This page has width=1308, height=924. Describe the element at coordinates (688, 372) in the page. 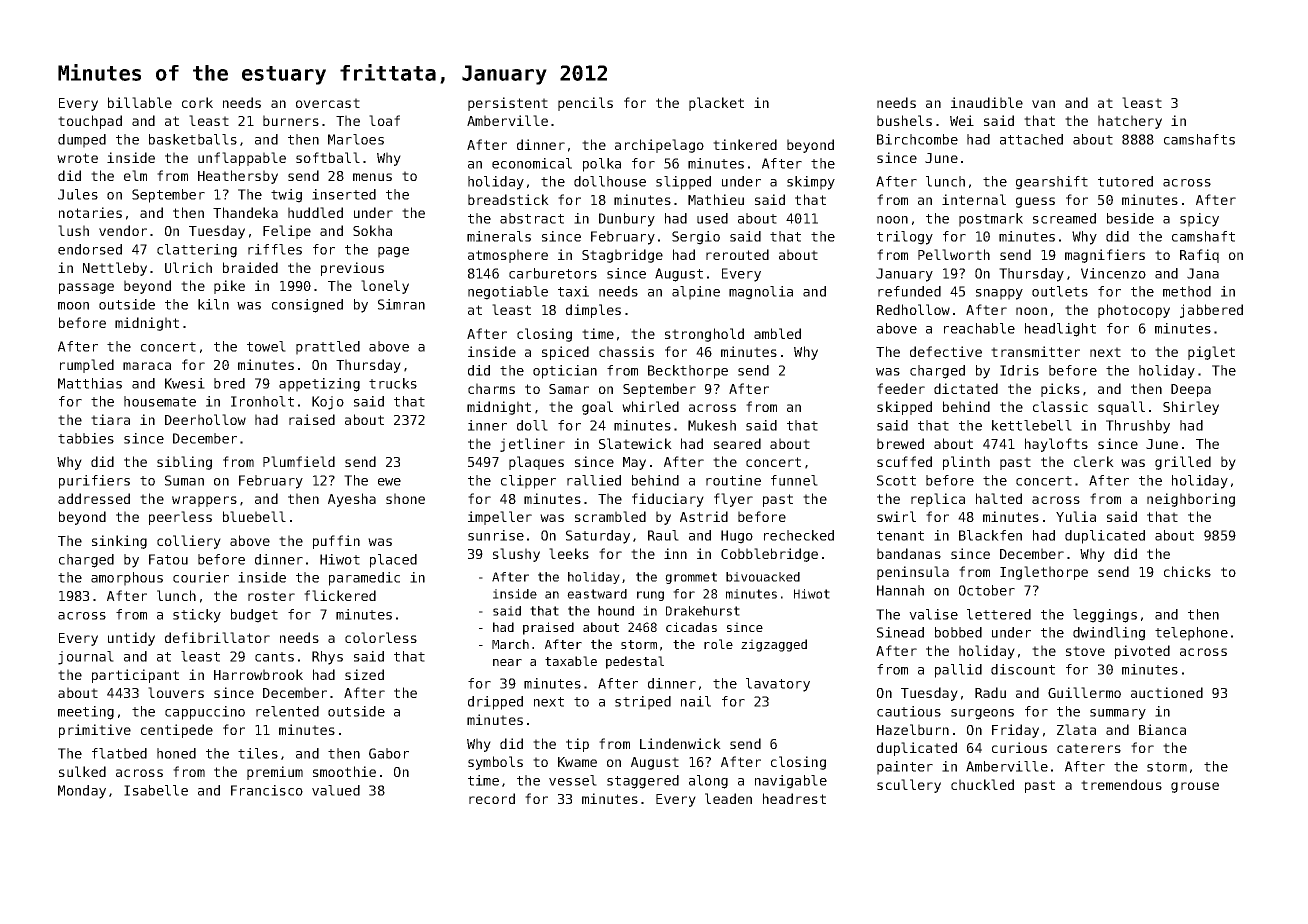

I see `Beckthorpe` at that location.
